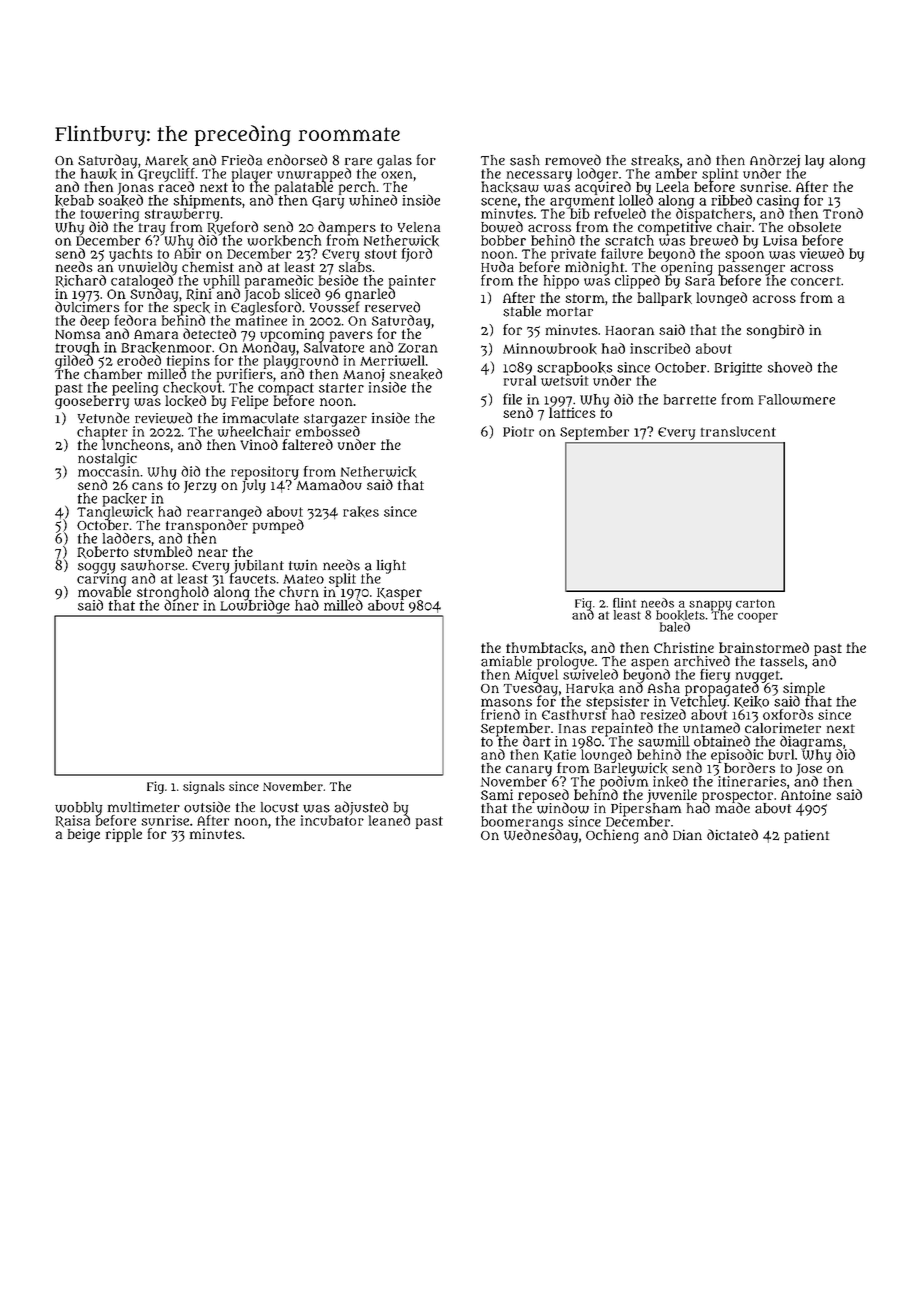 The height and width of the screenshot is (1308, 924). What do you see at coordinates (572, 412) in the screenshot?
I see `lattices` at bounding box center [572, 412].
